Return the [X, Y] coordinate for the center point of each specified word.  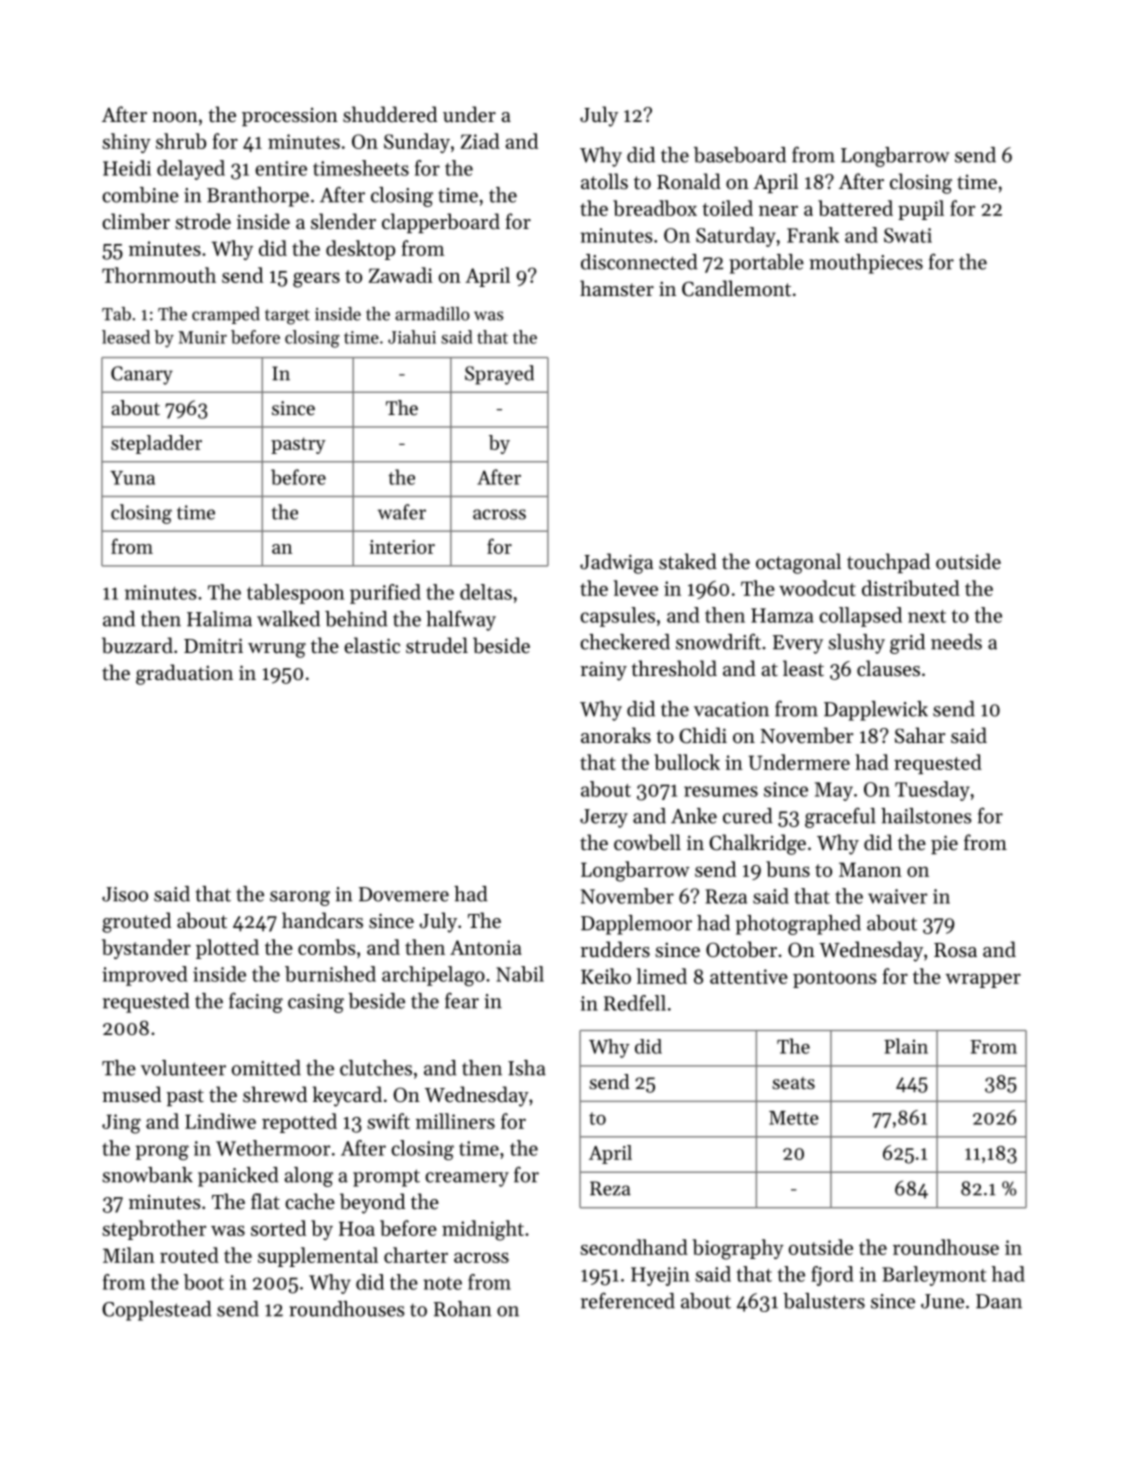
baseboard [740, 155]
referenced [628, 1300]
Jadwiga [616, 563]
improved [144, 976]
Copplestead [157, 1311]
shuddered [390, 114]
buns [788, 869]
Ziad [480, 141]
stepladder [156, 444]
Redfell [635, 1003]
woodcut [817, 588]
